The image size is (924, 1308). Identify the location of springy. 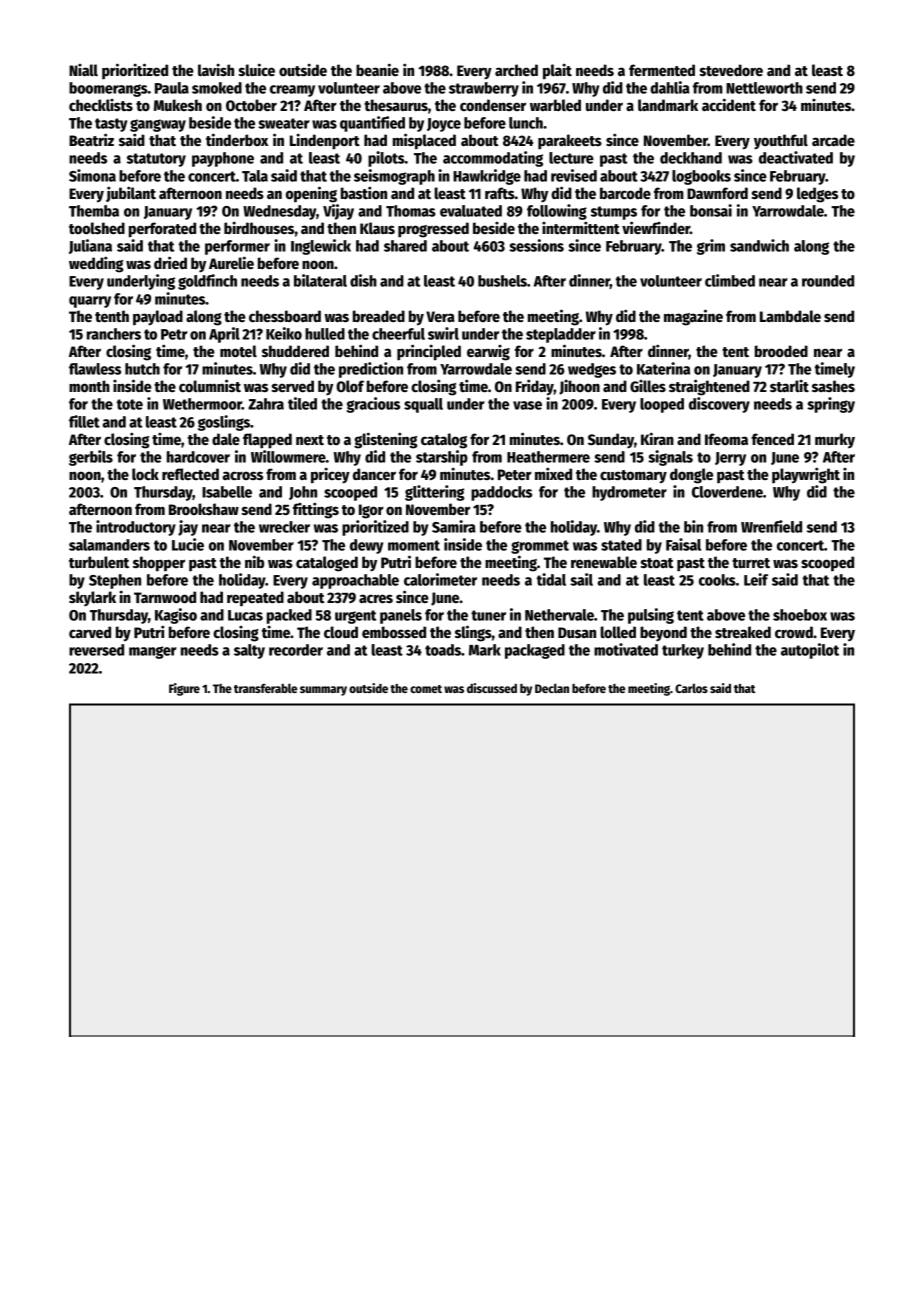
(831, 405).
